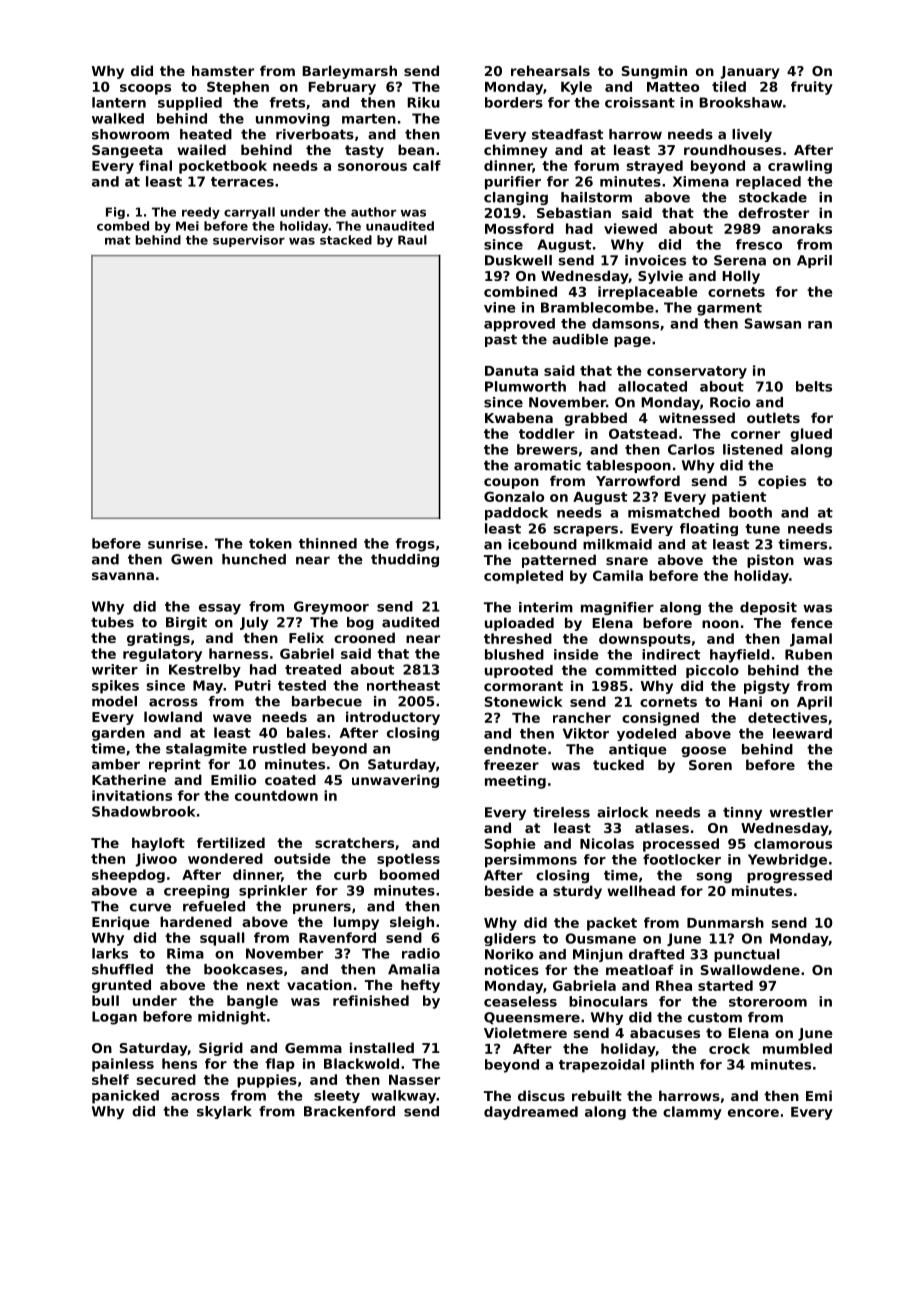 This screenshot has width=924, height=1308. I want to click on January, so click(749, 72).
